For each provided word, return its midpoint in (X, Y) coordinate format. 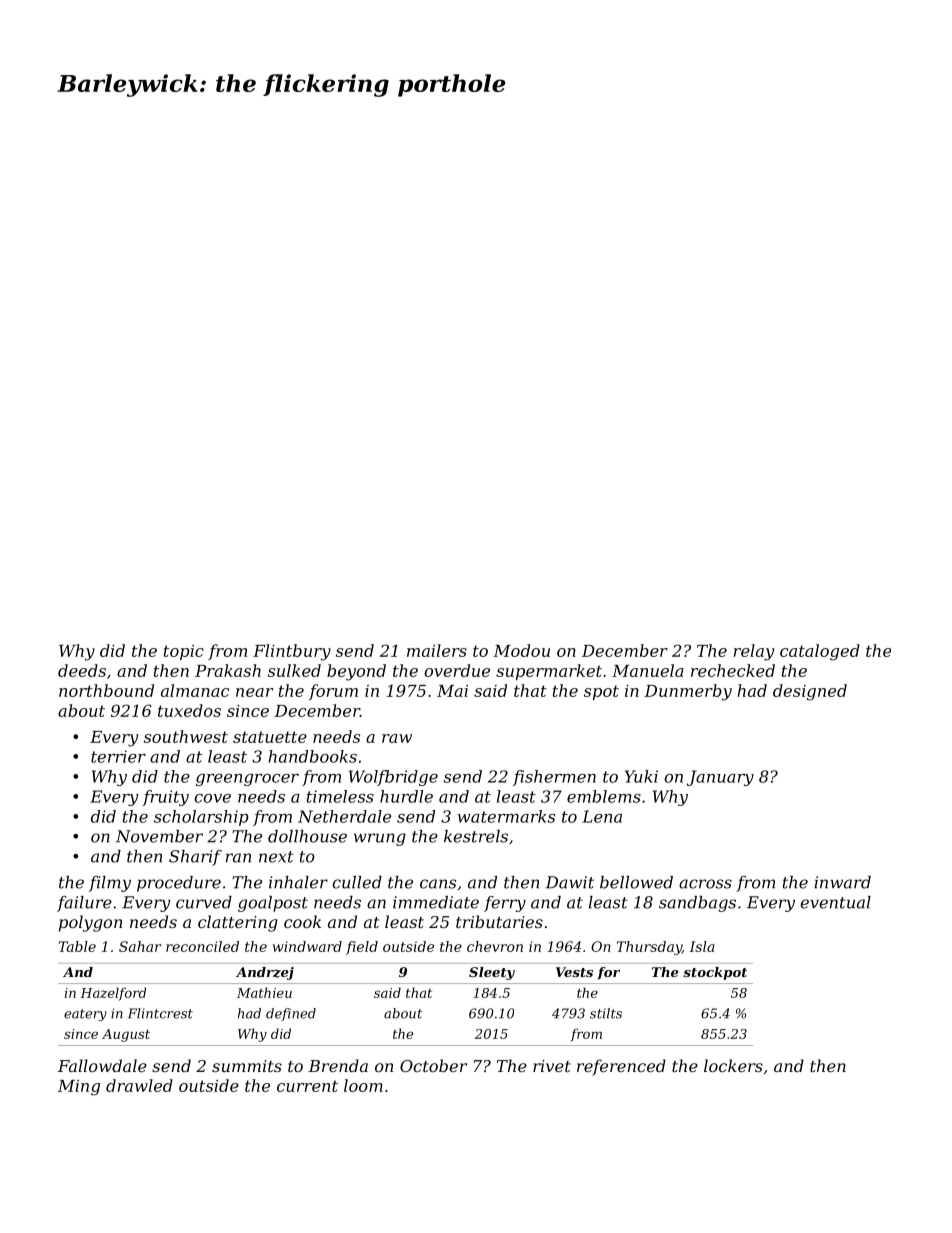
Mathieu (264, 992)
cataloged (820, 652)
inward (842, 882)
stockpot (715, 973)
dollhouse (307, 836)
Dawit (570, 882)
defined (291, 1014)
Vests (574, 972)
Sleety (492, 973)
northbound (106, 690)
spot (601, 692)
